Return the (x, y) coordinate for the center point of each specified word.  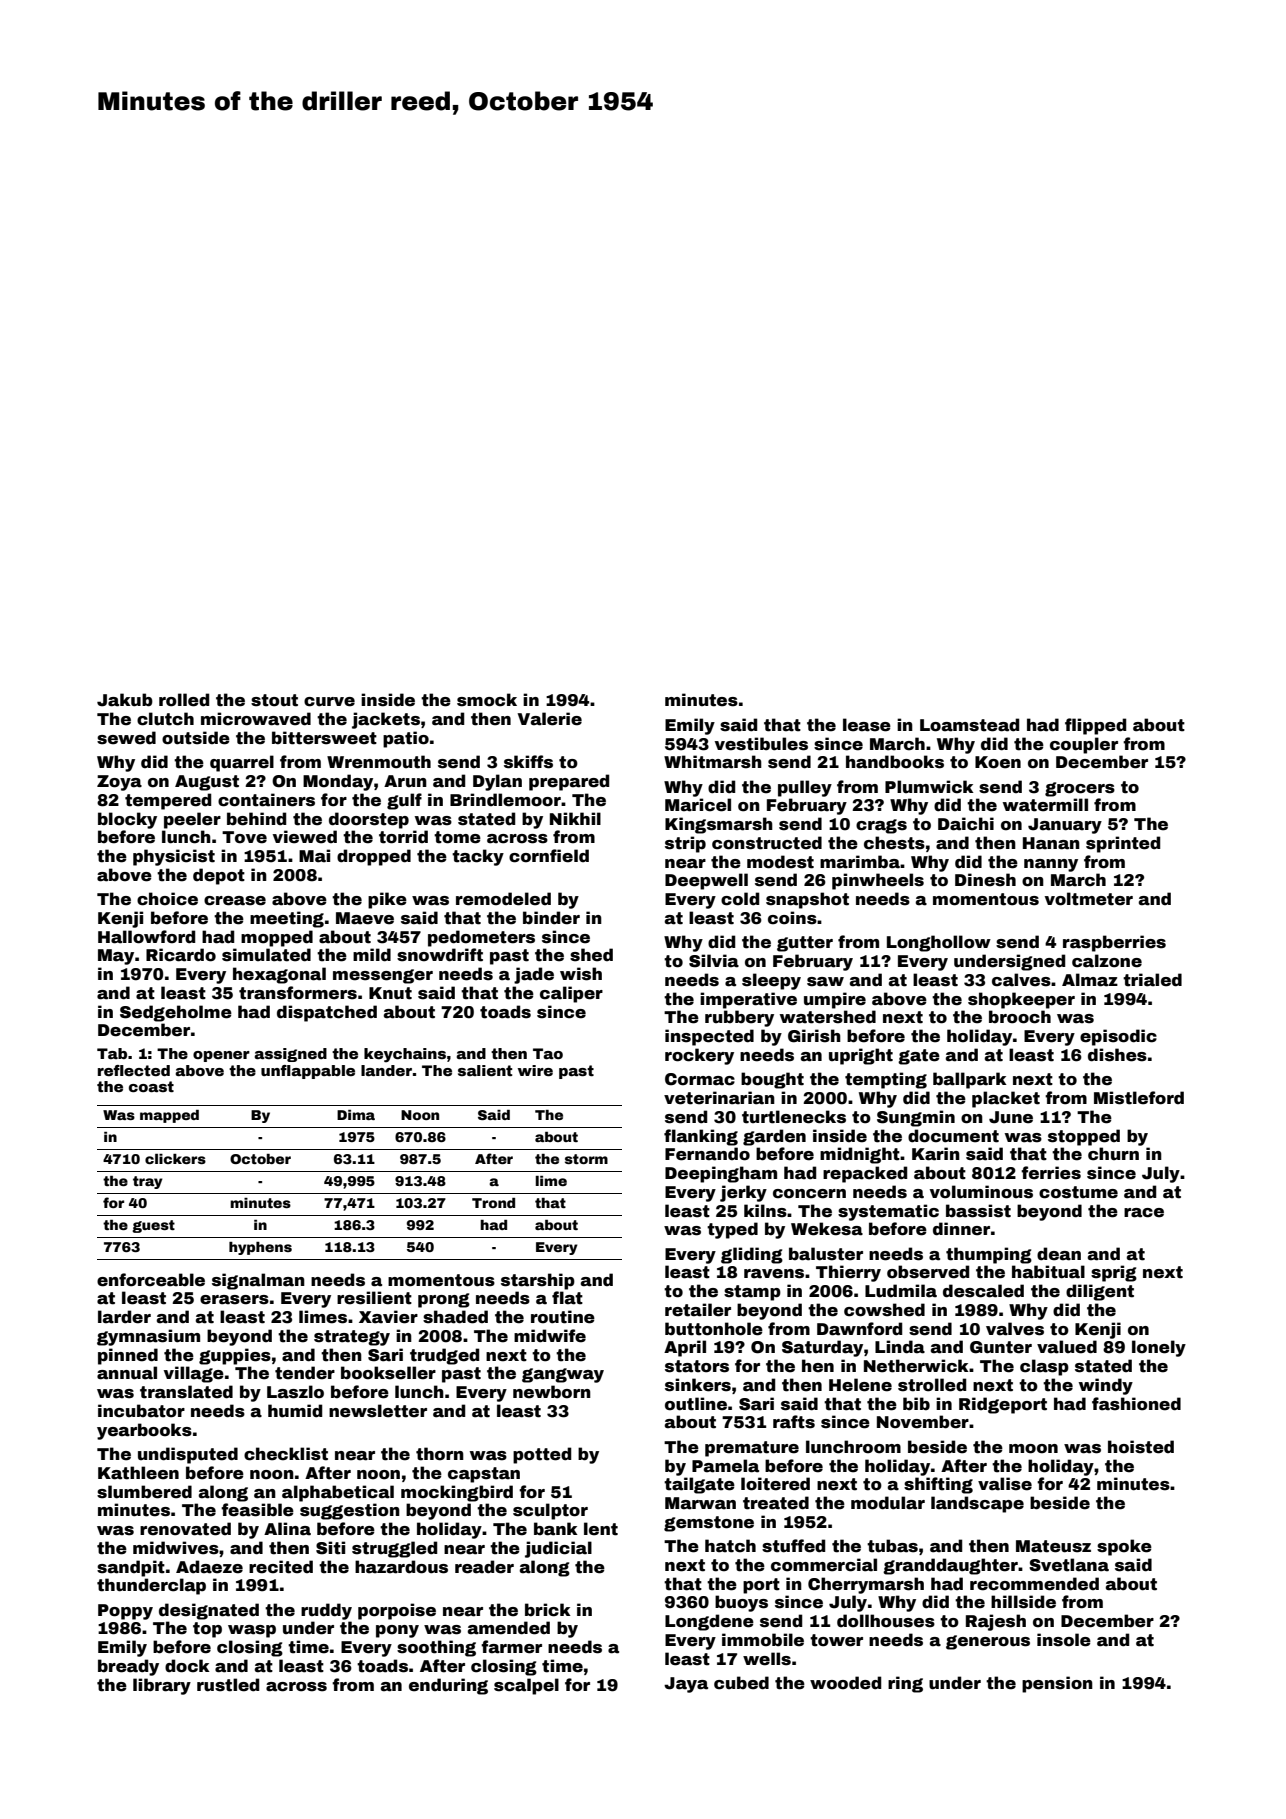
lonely (1159, 1348)
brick (548, 1610)
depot (219, 876)
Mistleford (1139, 1098)
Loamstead (969, 725)
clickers (175, 1159)
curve (329, 702)
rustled (228, 1685)
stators (697, 1366)
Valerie (549, 719)
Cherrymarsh (866, 1585)
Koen (998, 762)
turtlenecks (794, 1117)
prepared (569, 782)
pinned (128, 1356)
